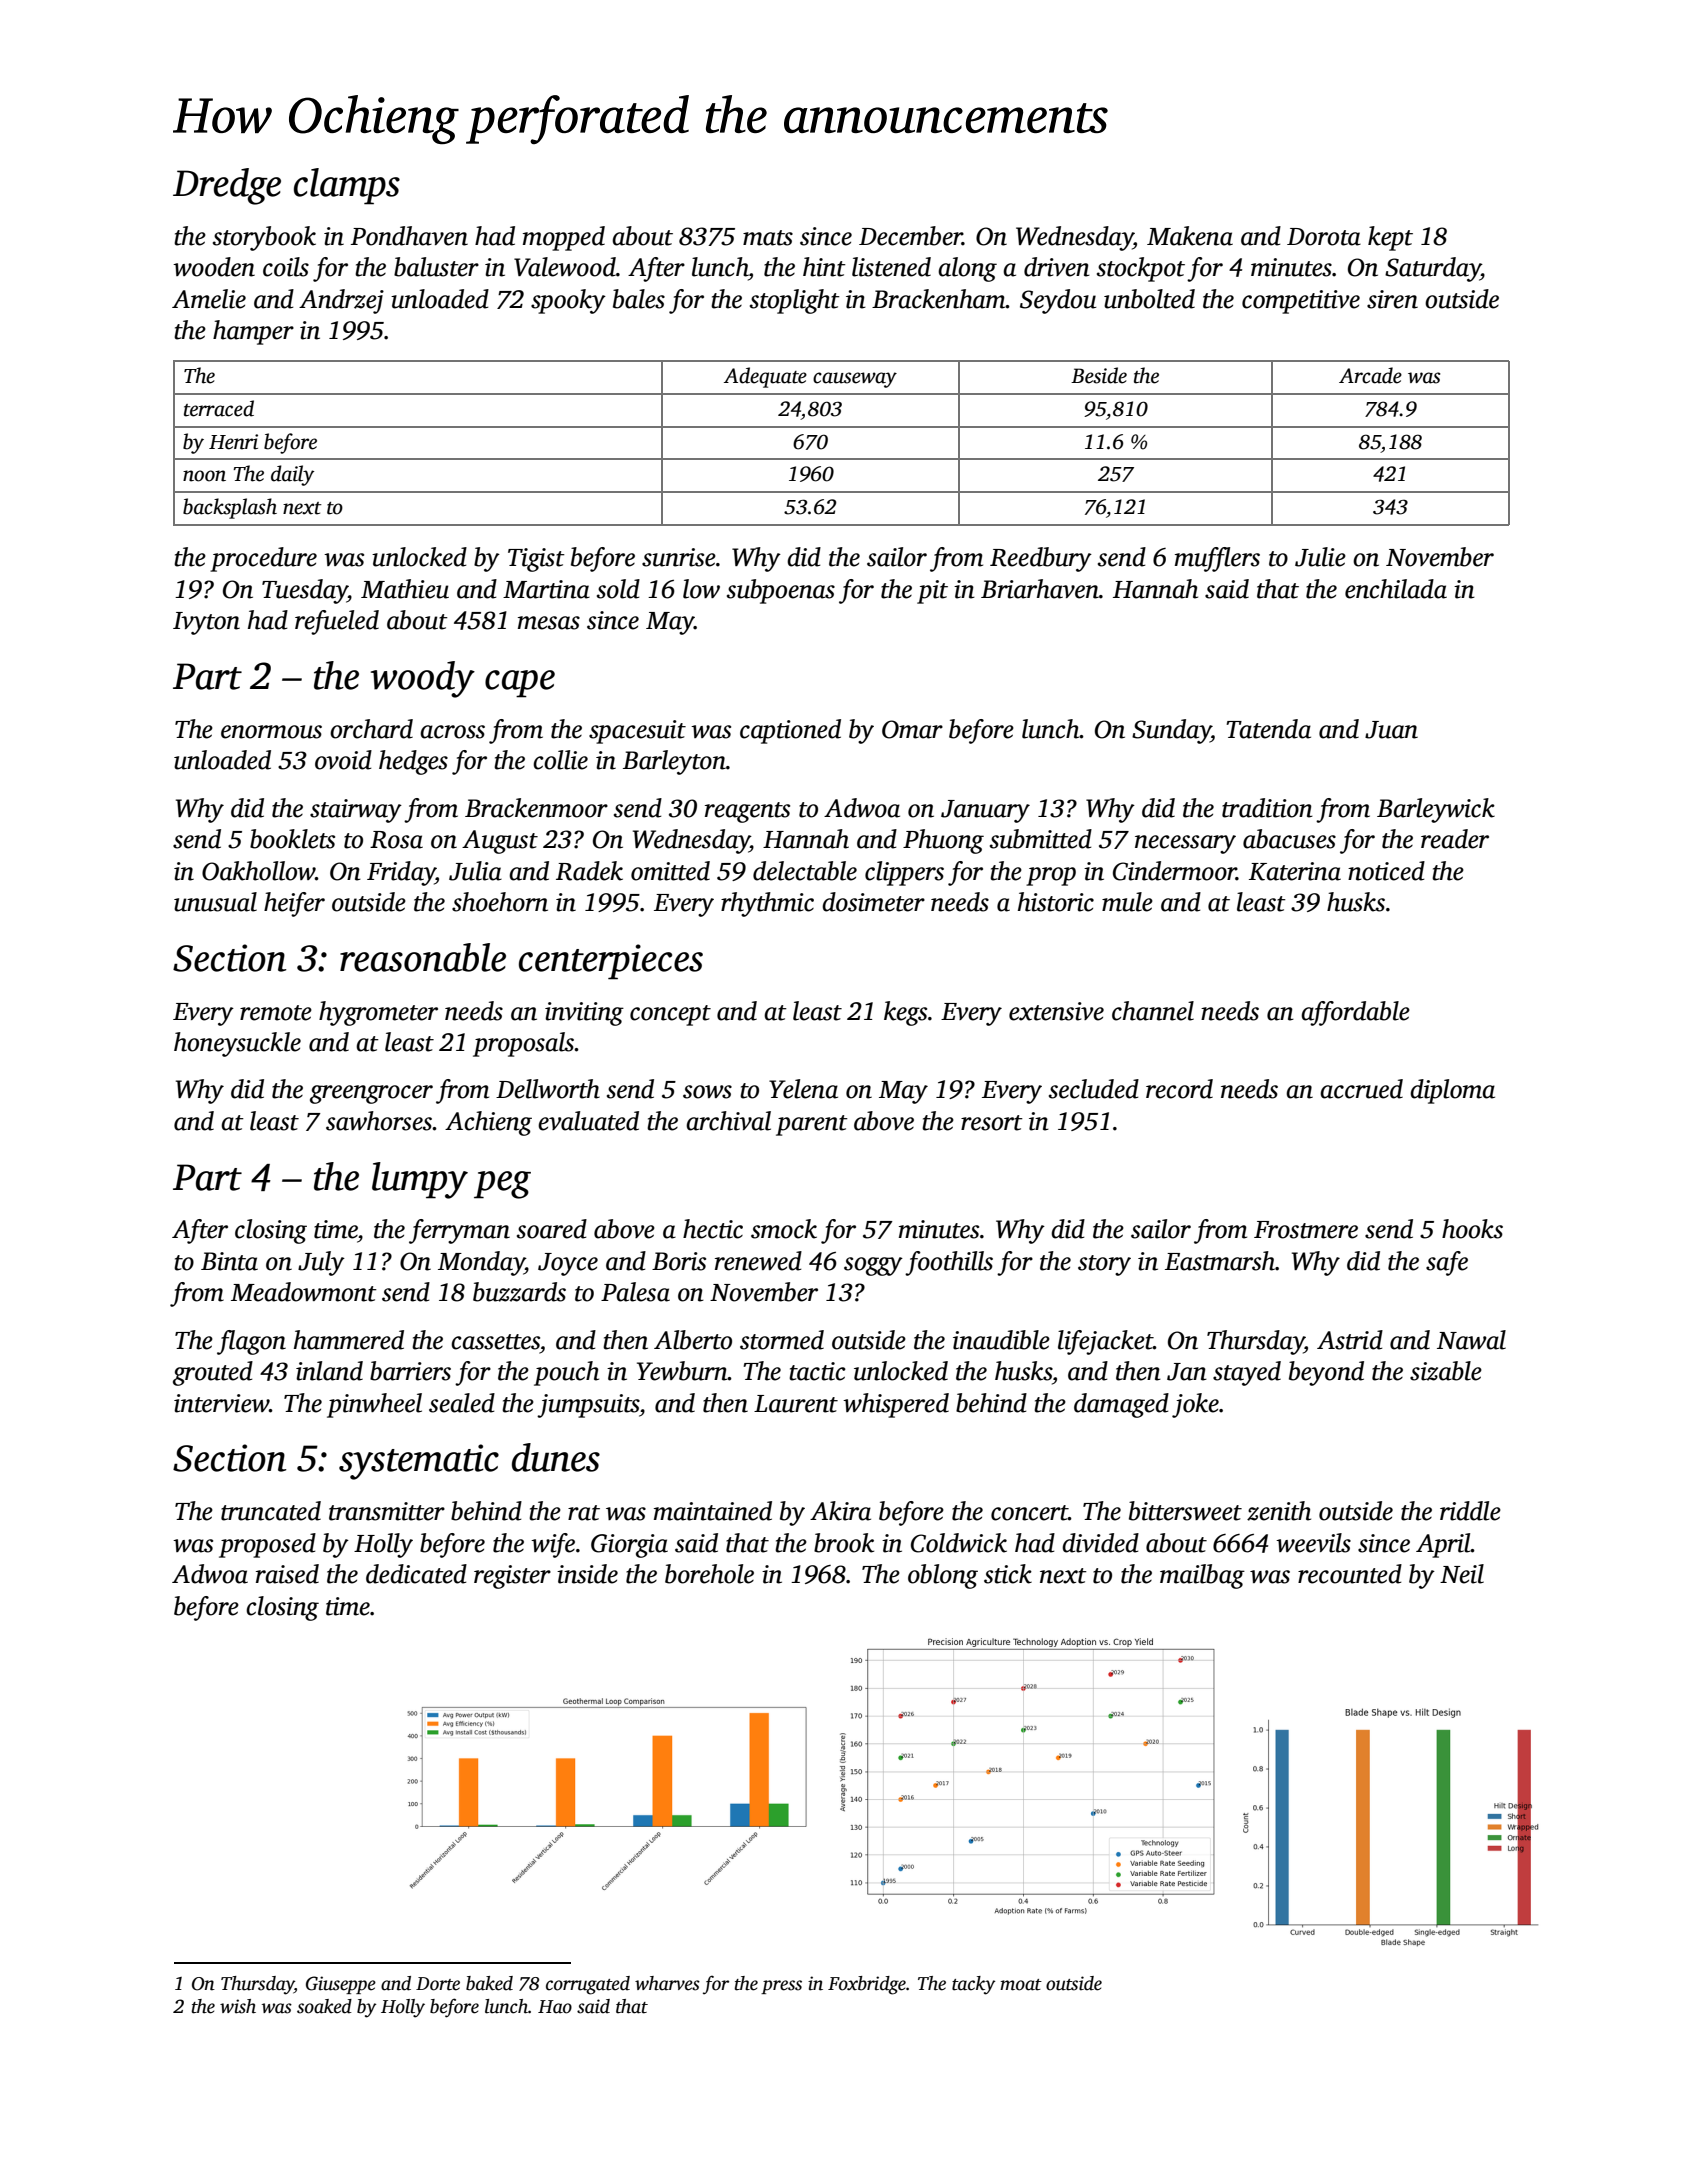  I want to click on woody, so click(423, 679).
